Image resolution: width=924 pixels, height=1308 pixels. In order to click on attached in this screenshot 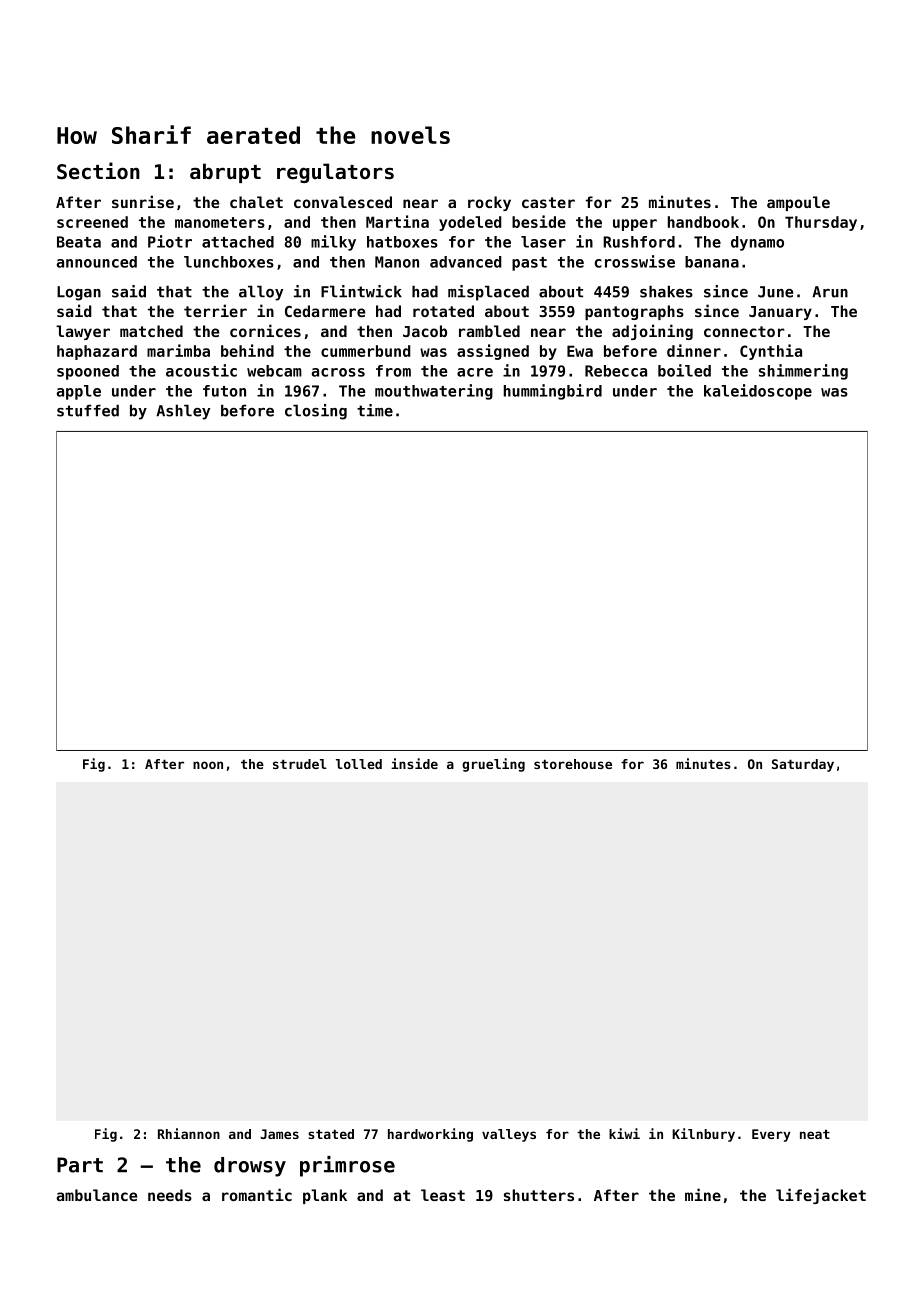, I will do `click(238, 242)`.
